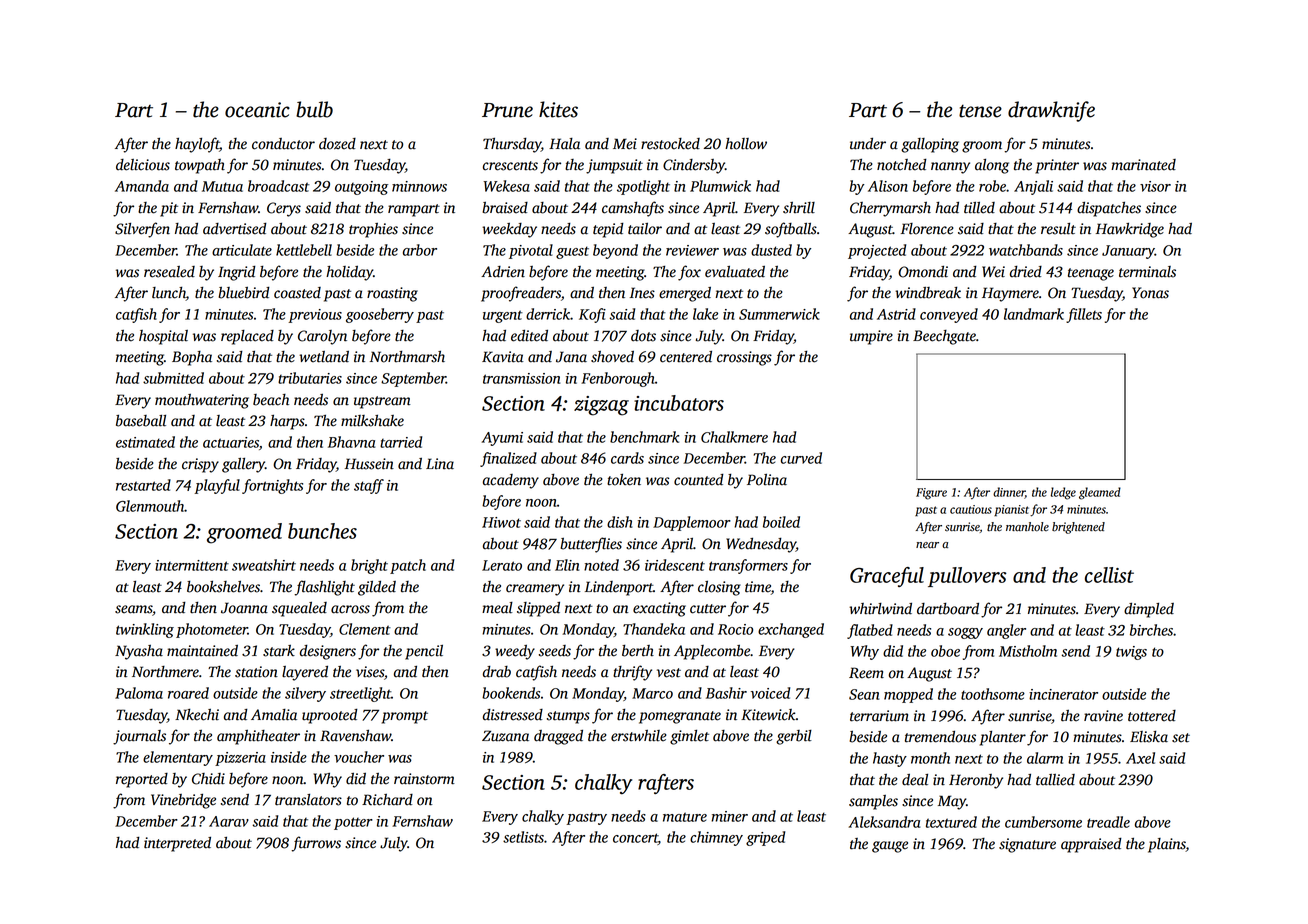  Describe the element at coordinates (1027, 527) in the screenshot. I see `manhole` at that location.
